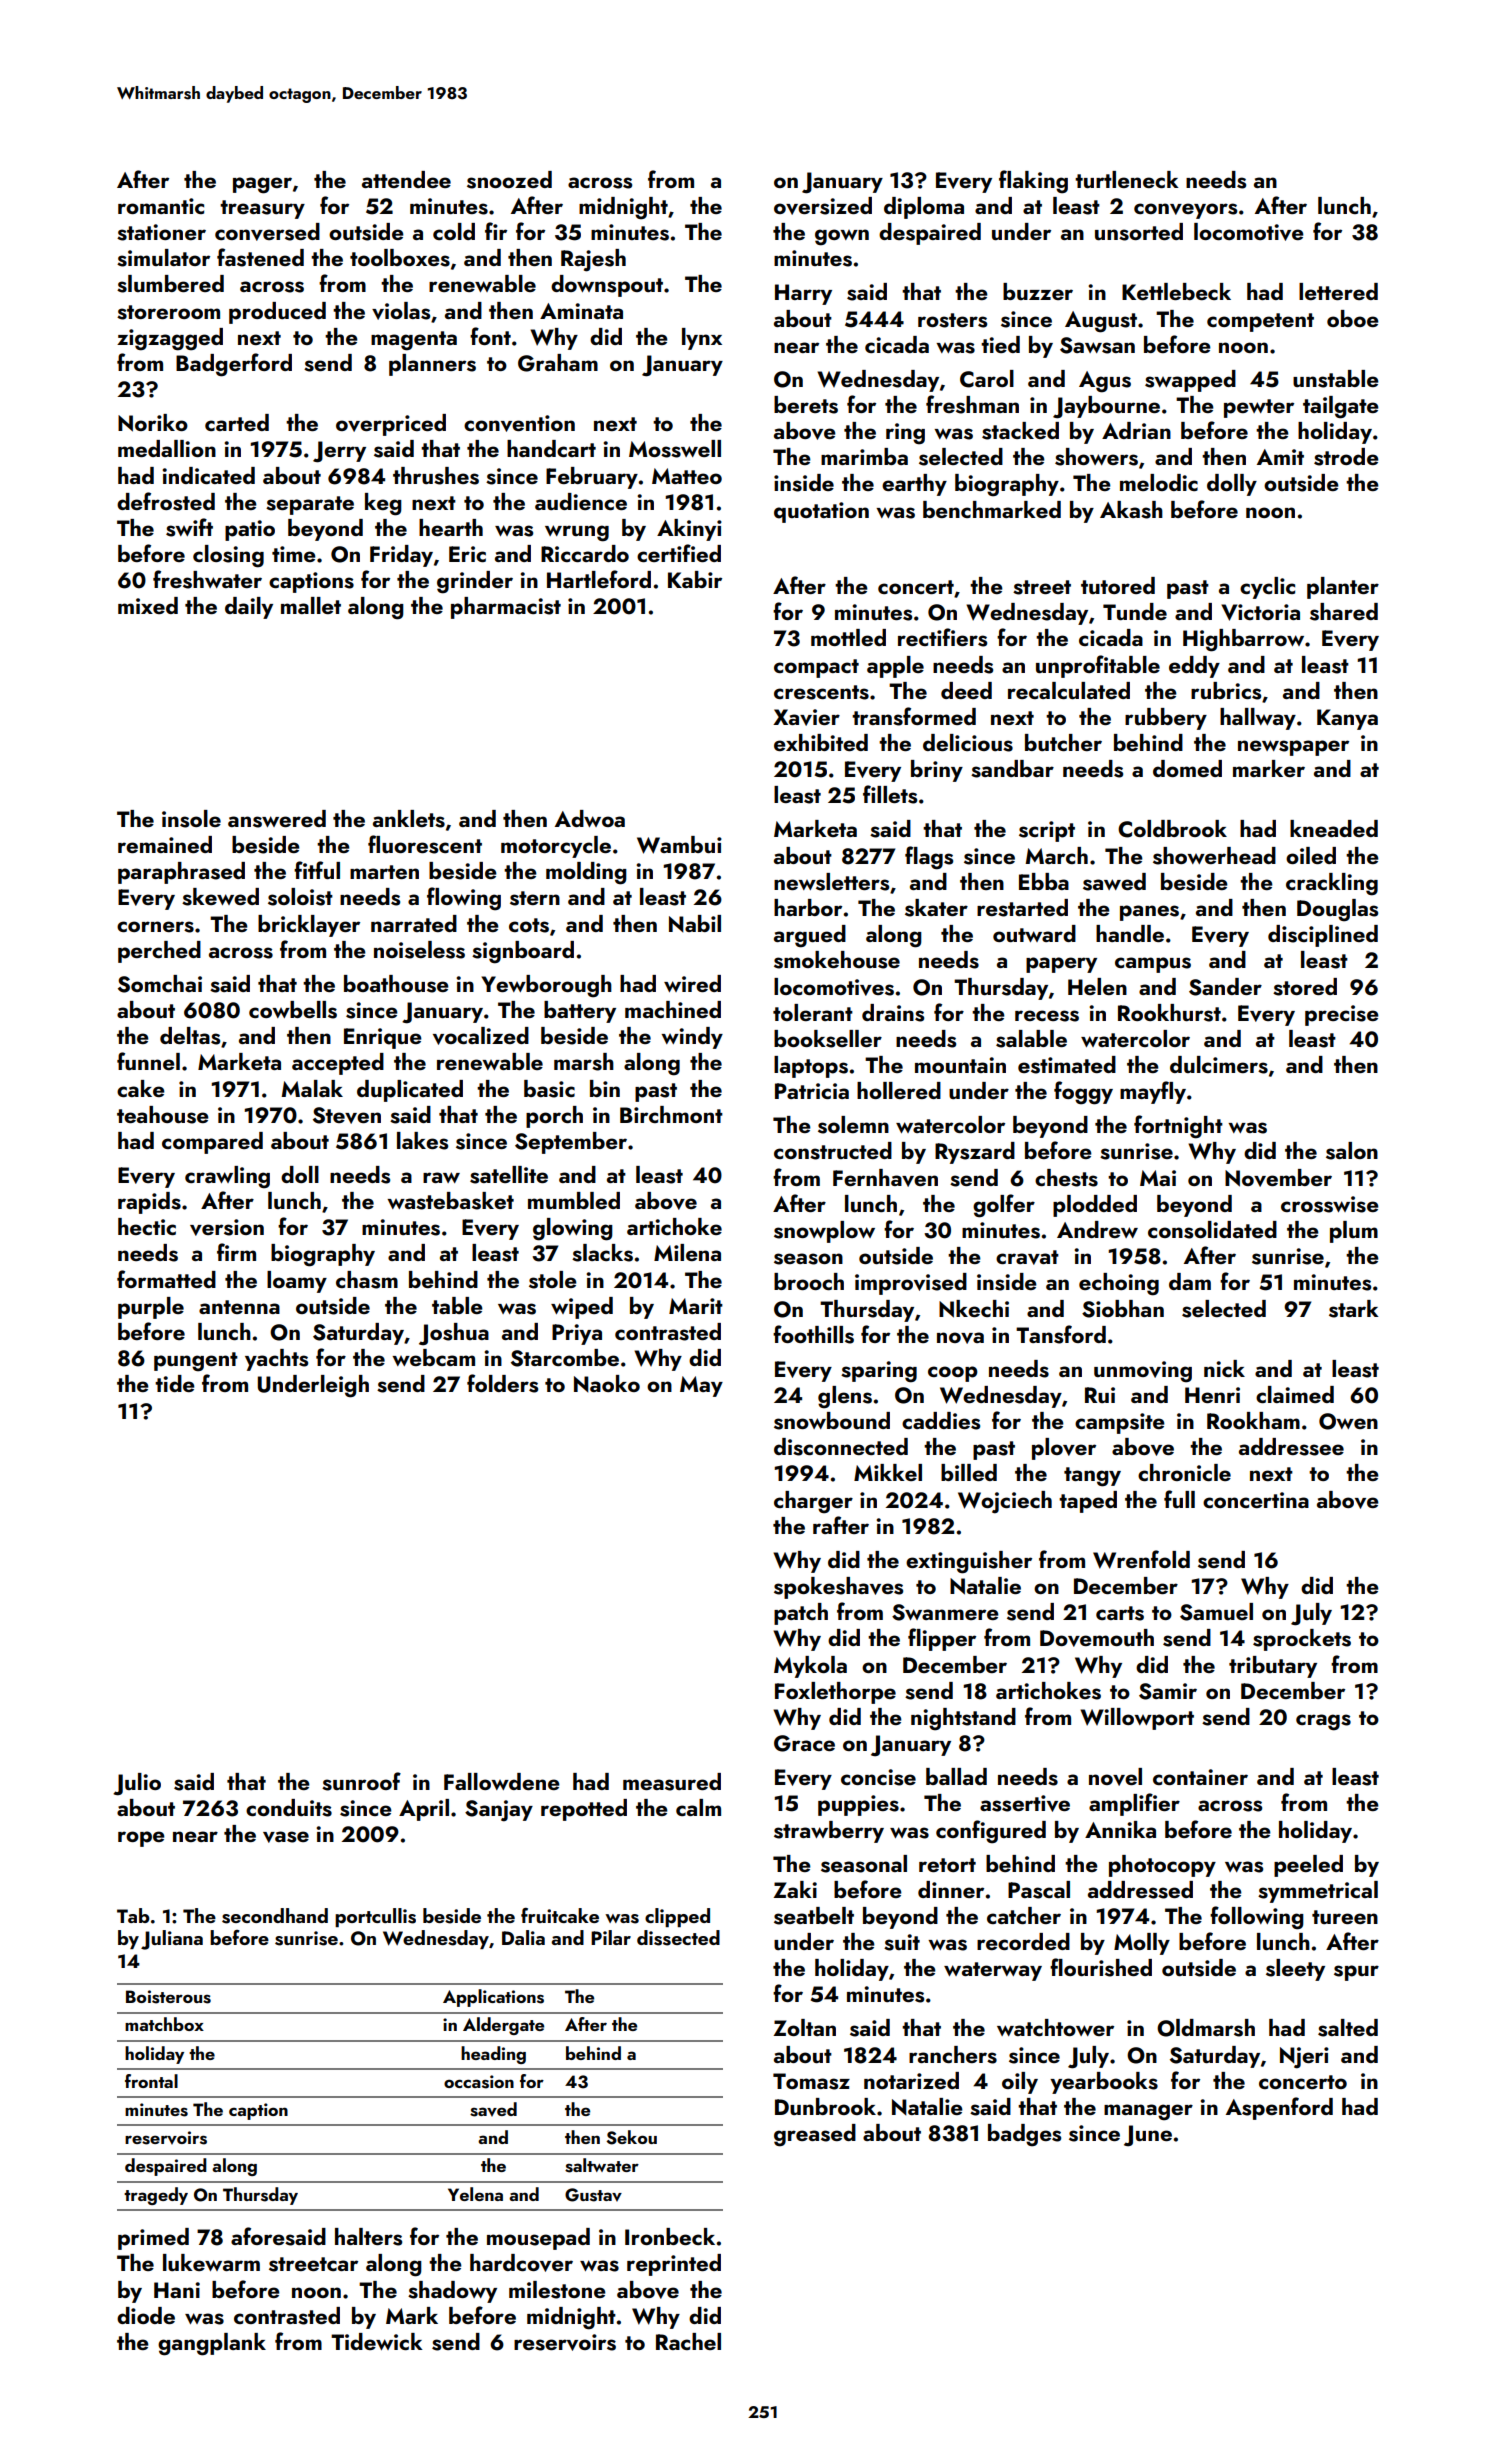 The image size is (1496, 2464). What do you see at coordinates (196, 1362) in the screenshot?
I see `pungent` at bounding box center [196, 1362].
